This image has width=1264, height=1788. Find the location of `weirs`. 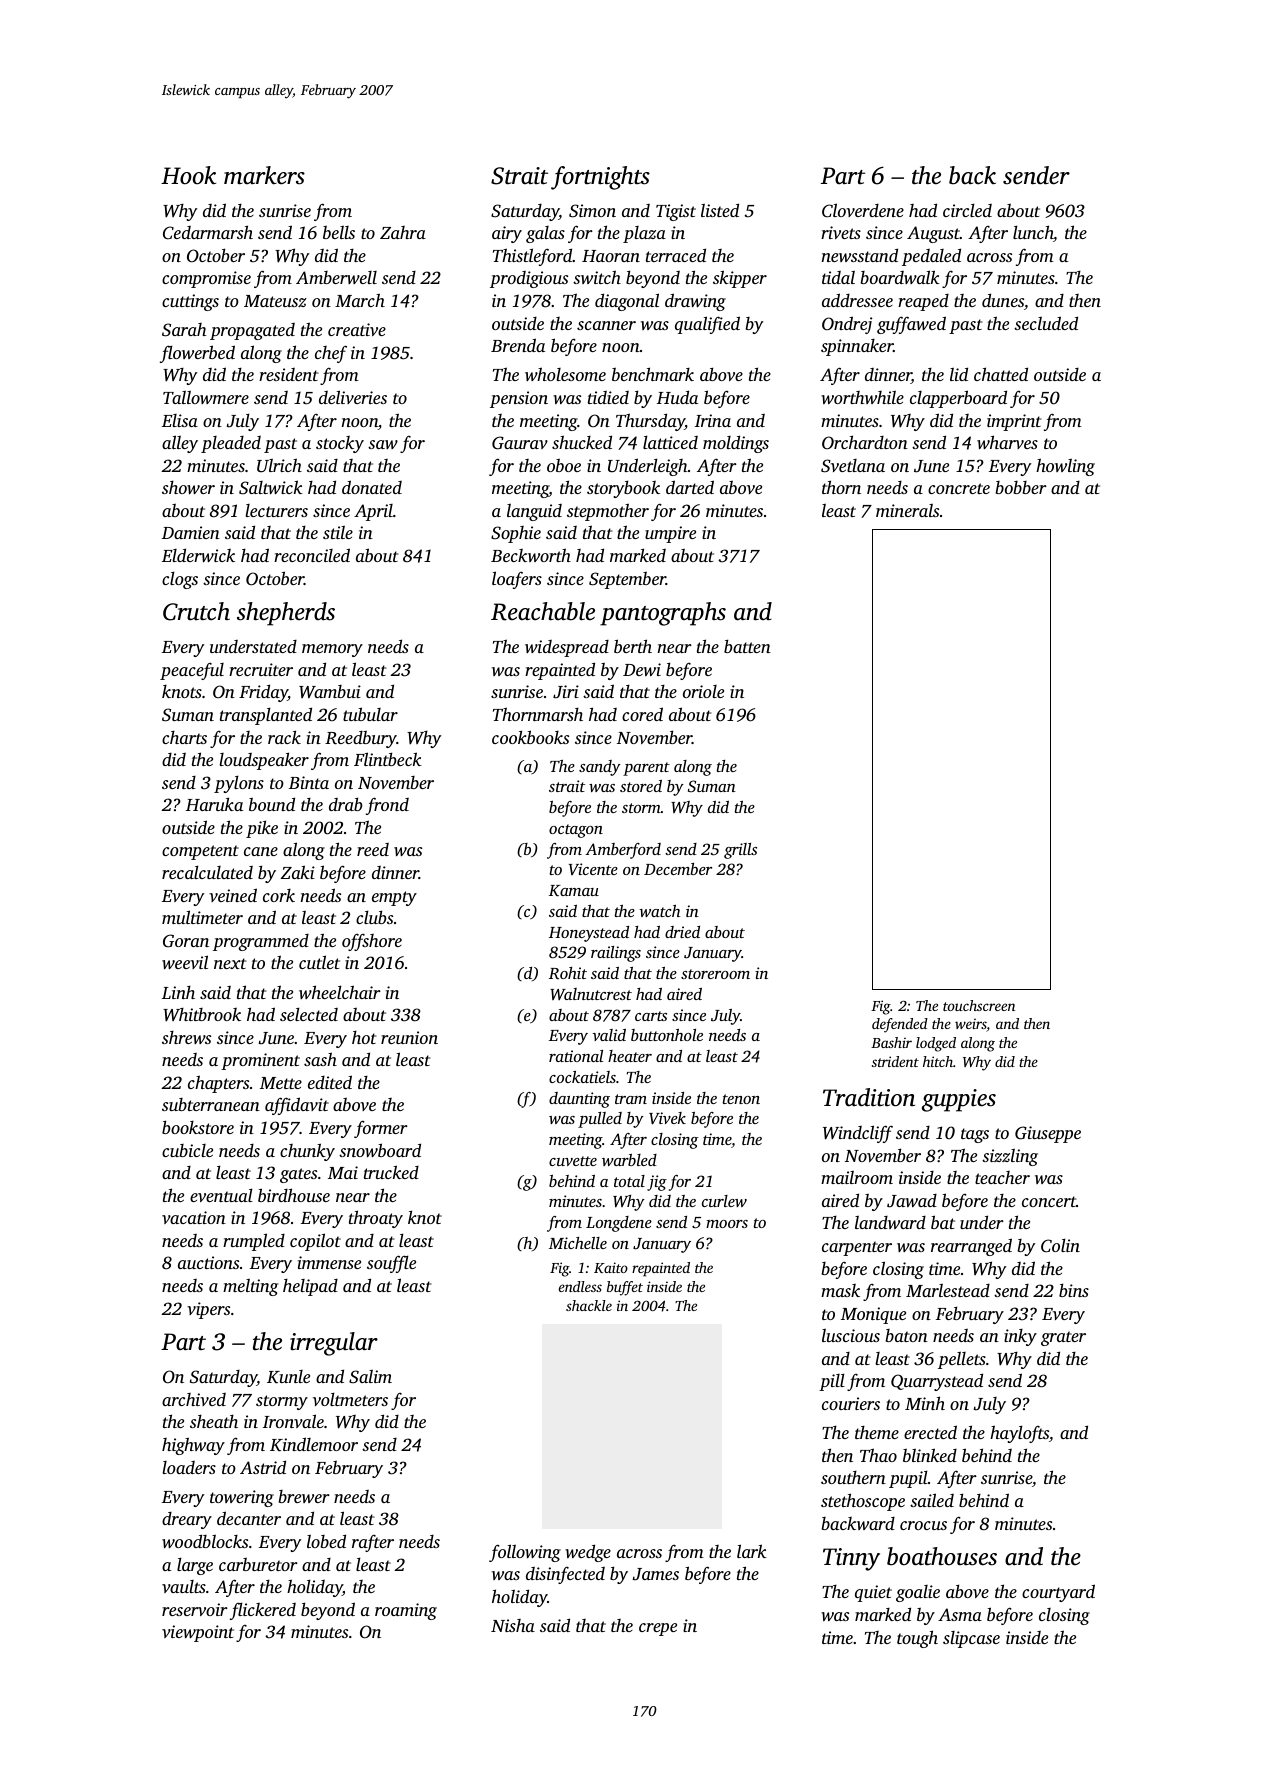

weirs is located at coordinates (971, 1025).
